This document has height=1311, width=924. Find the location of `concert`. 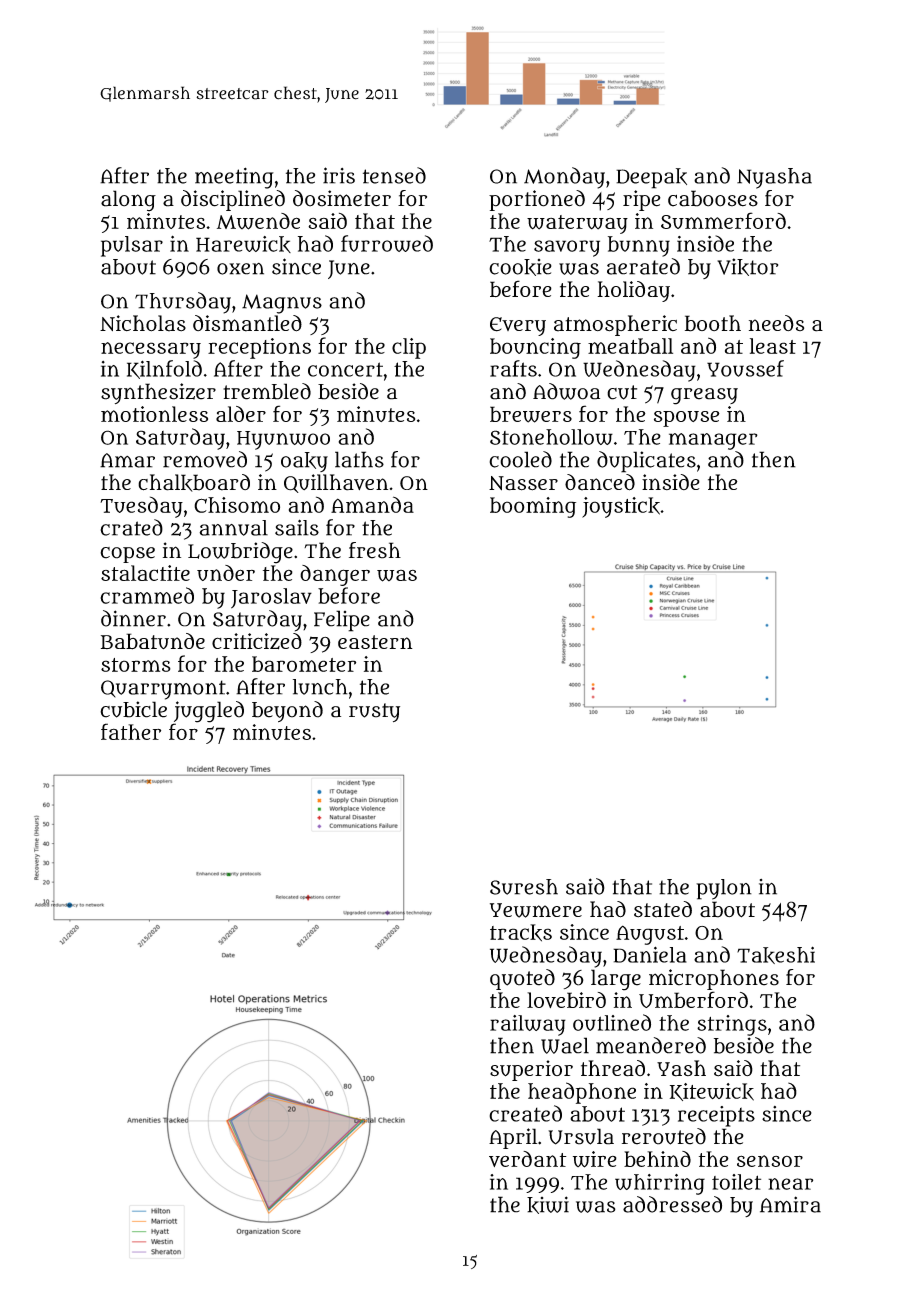

concert is located at coordinates (345, 369).
